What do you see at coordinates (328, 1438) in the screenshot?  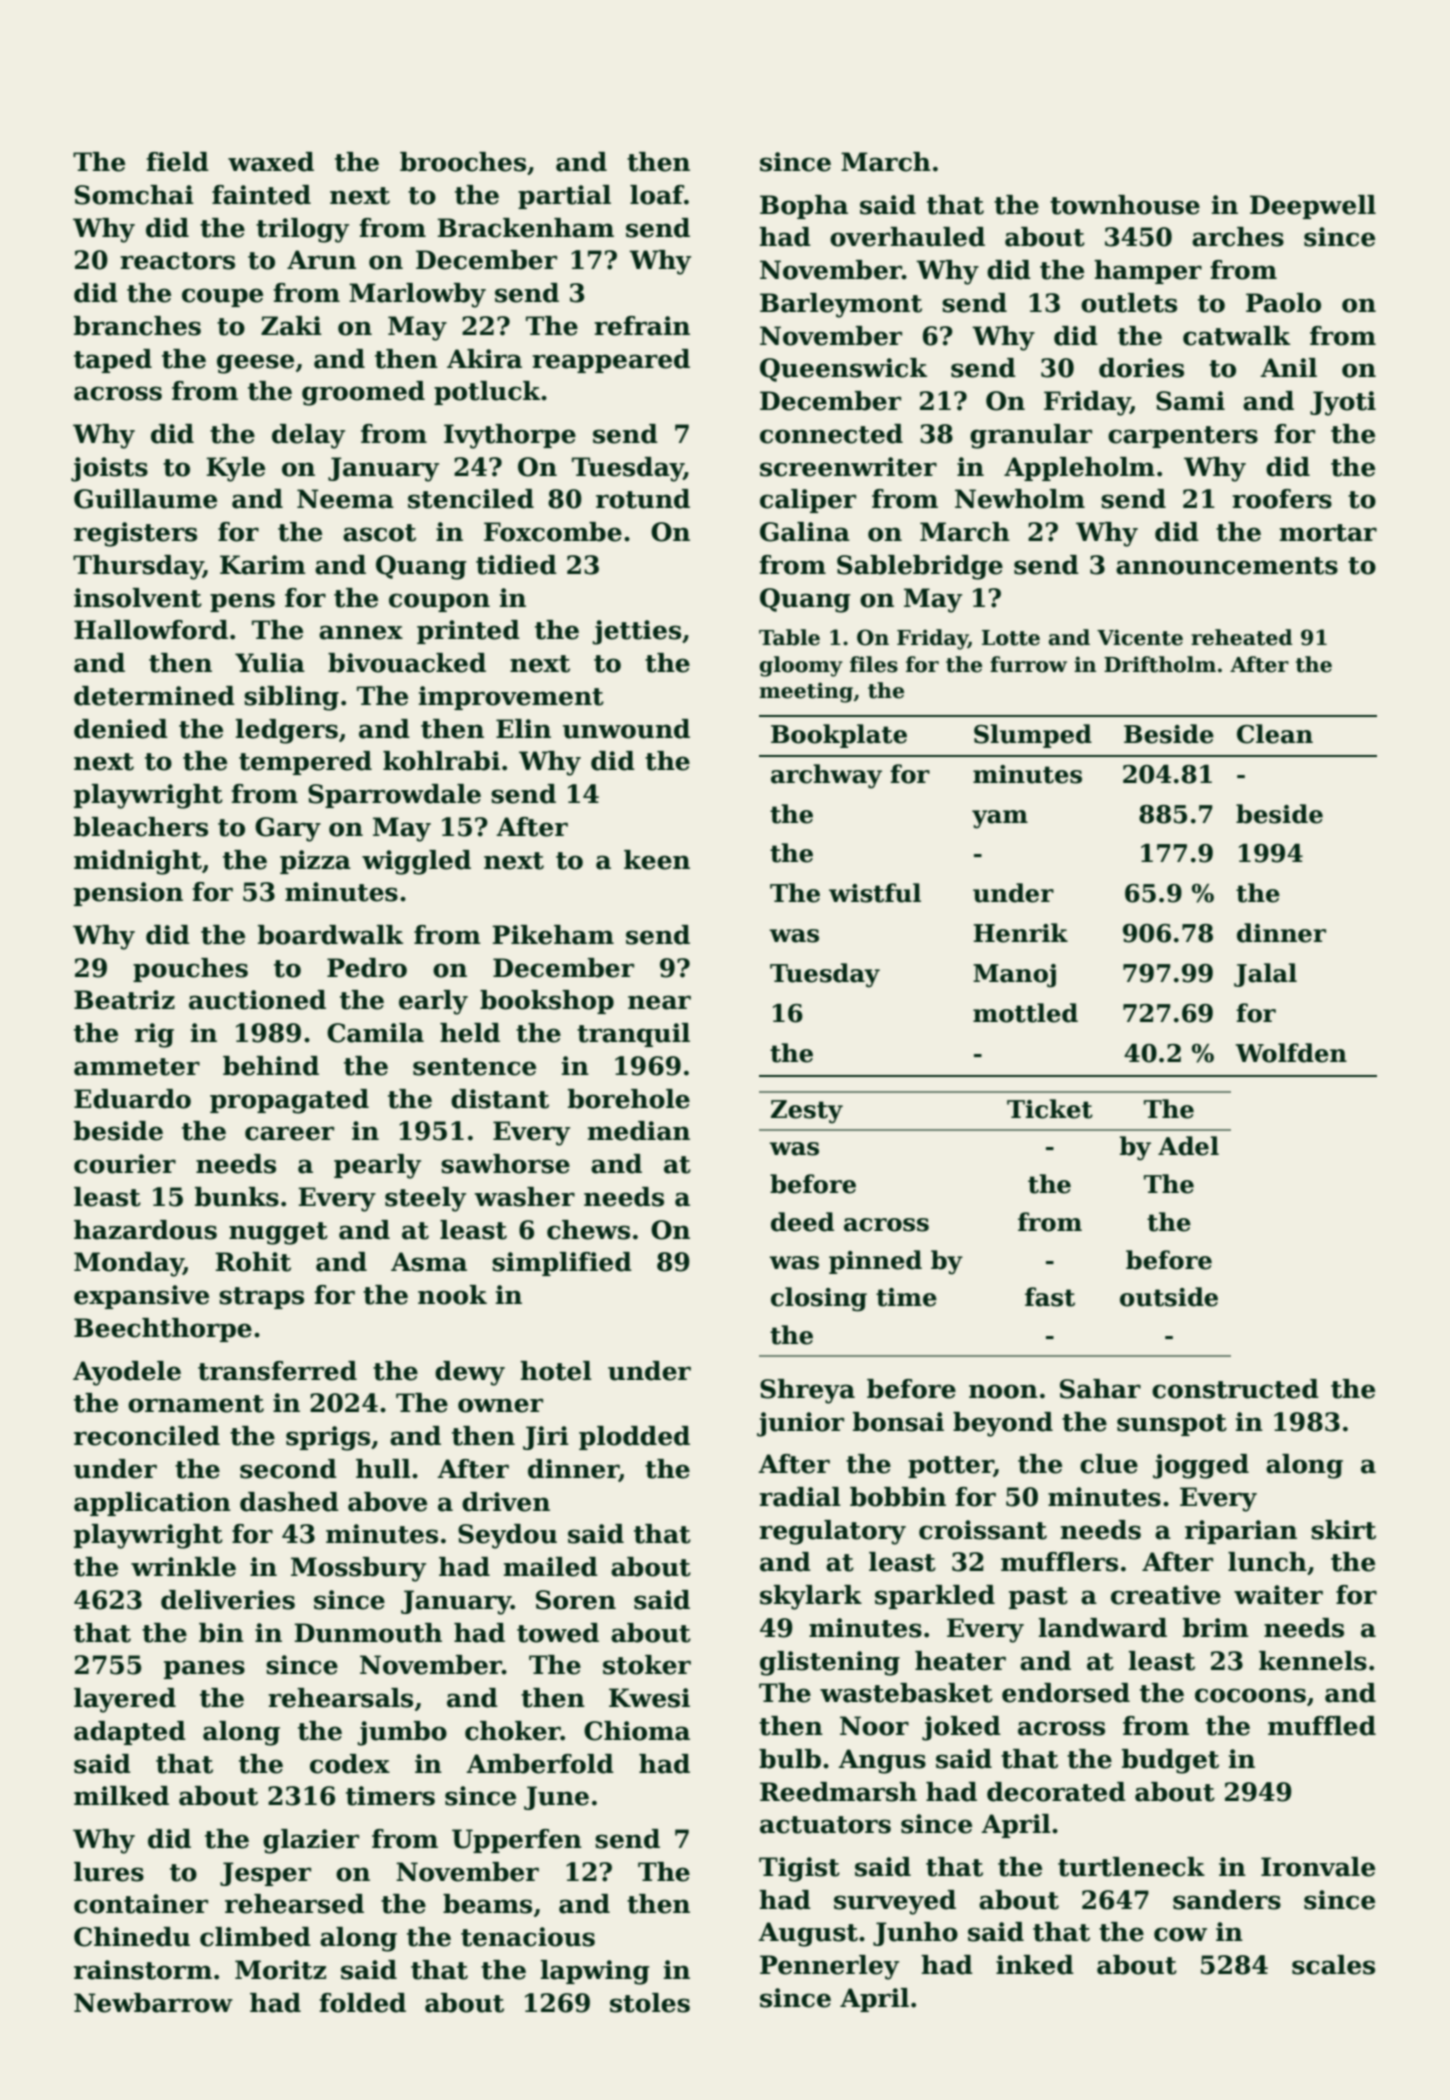 I see `sprigs` at bounding box center [328, 1438].
